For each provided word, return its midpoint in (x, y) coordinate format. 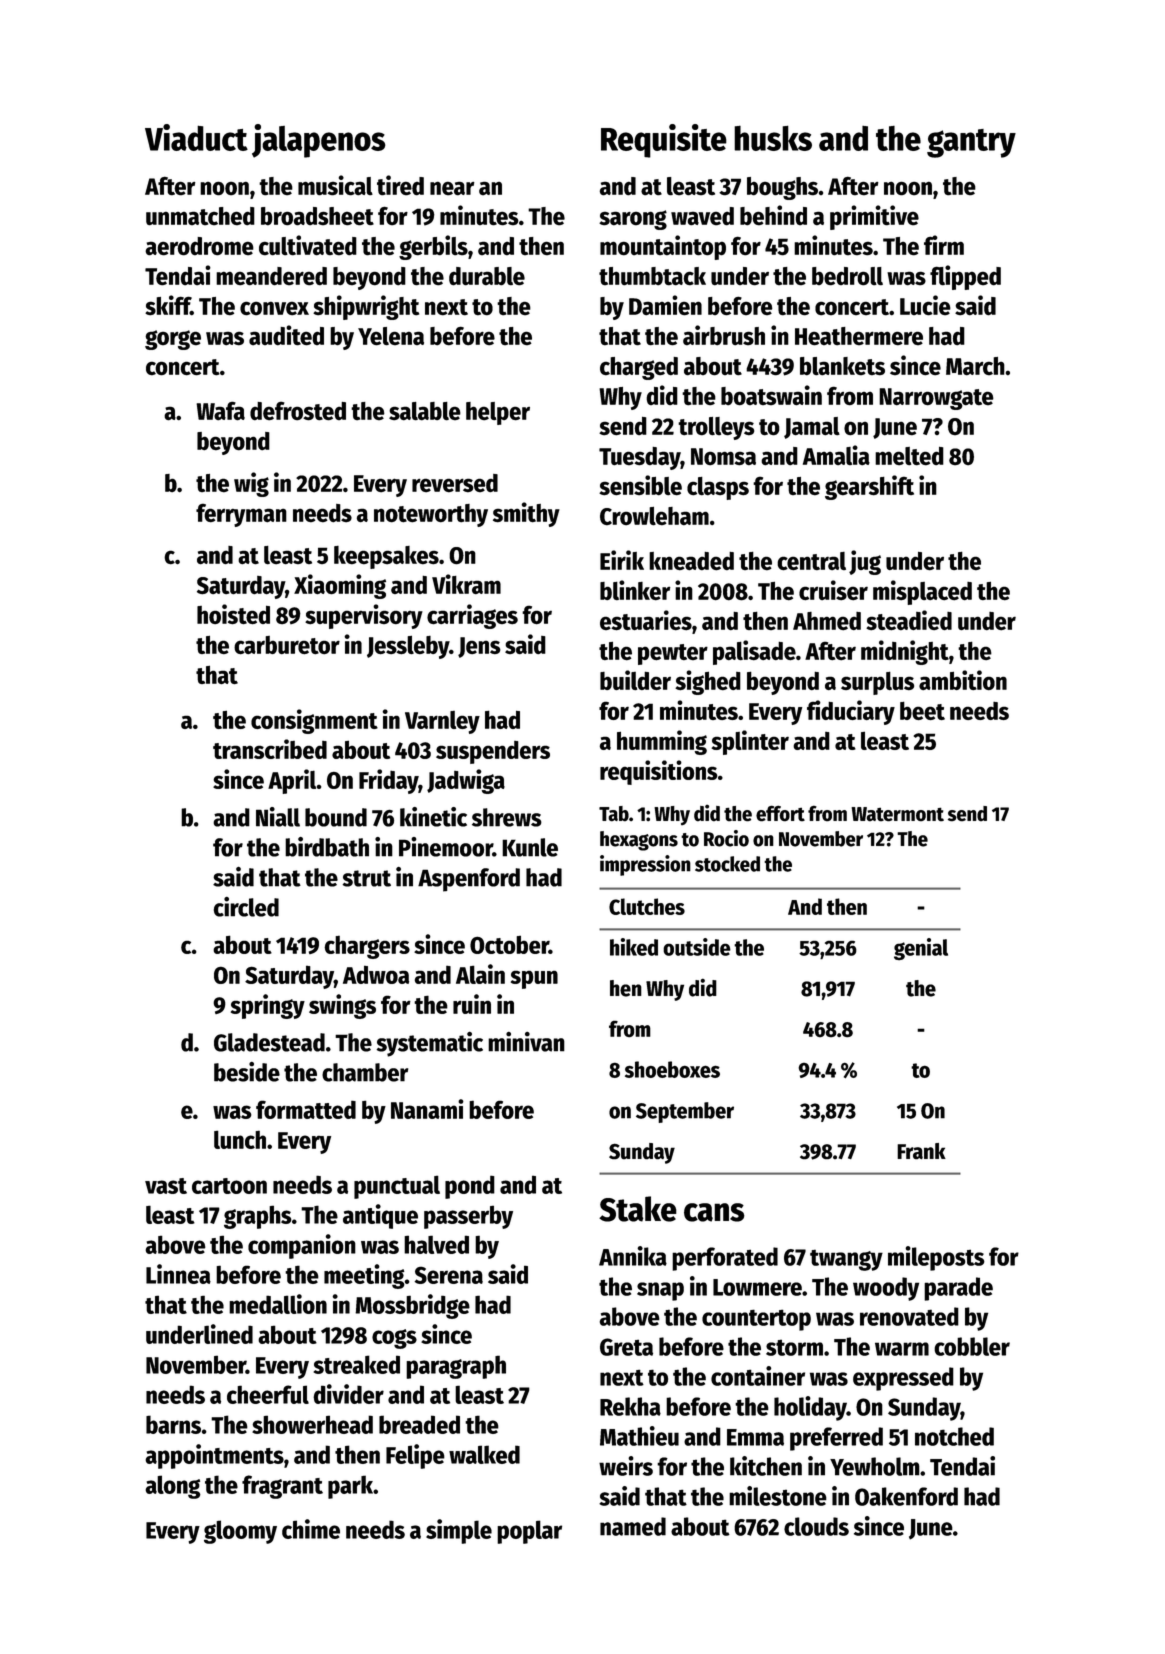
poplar (529, 1532)
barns (173, 1424)
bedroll (847, 276)
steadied (909, 620)
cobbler (972, 1346)
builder (635, 680)
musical (335, 185)
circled (246, 907)
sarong (633, 220)
